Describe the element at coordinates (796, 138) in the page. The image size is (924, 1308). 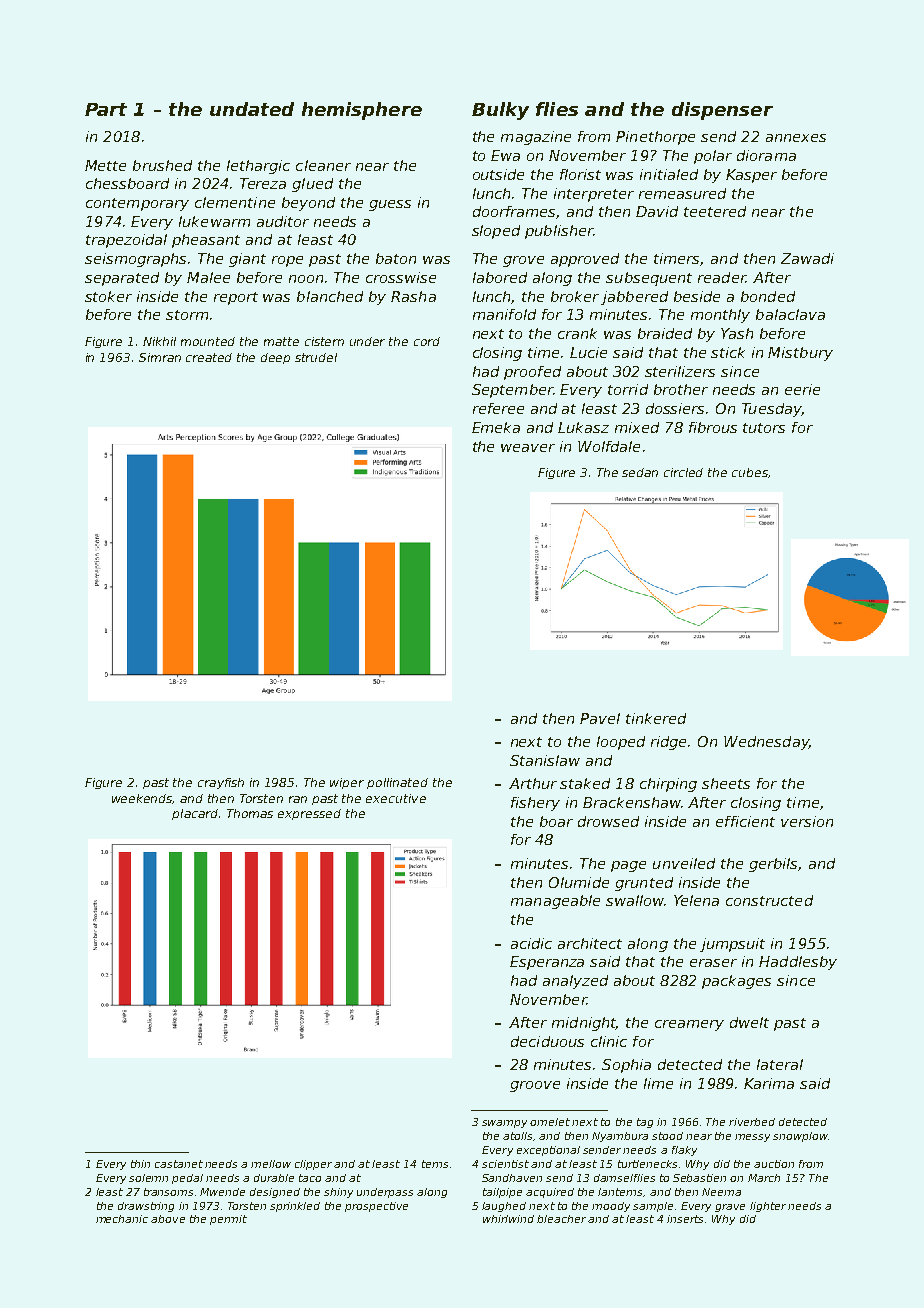
I see `annexes` at that location.
